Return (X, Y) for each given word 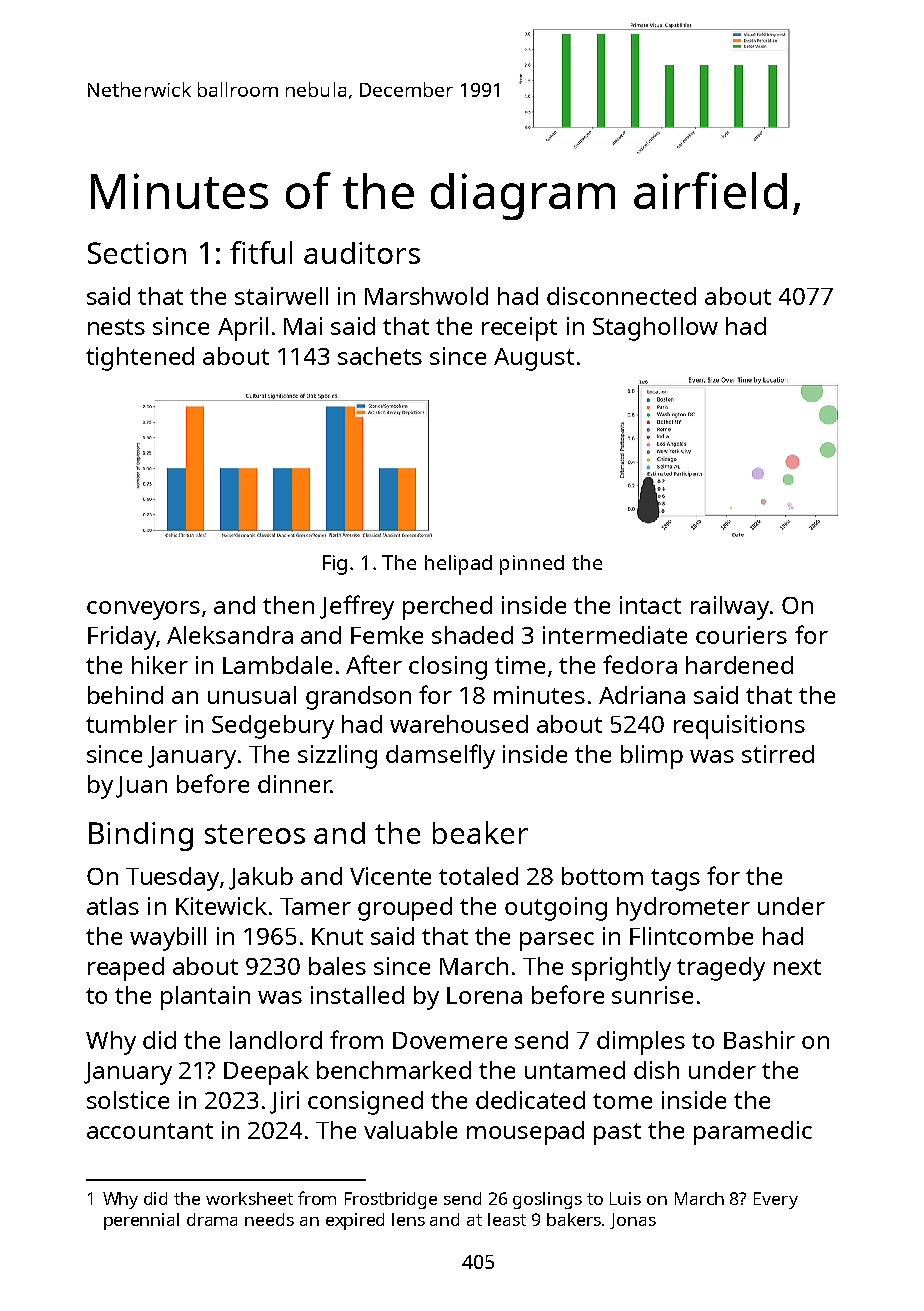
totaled (478, 876)
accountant (150, 1131)
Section (137, 253)
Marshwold (426, 296)
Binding (141, 836)
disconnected (621, 296)
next (797, 967)
